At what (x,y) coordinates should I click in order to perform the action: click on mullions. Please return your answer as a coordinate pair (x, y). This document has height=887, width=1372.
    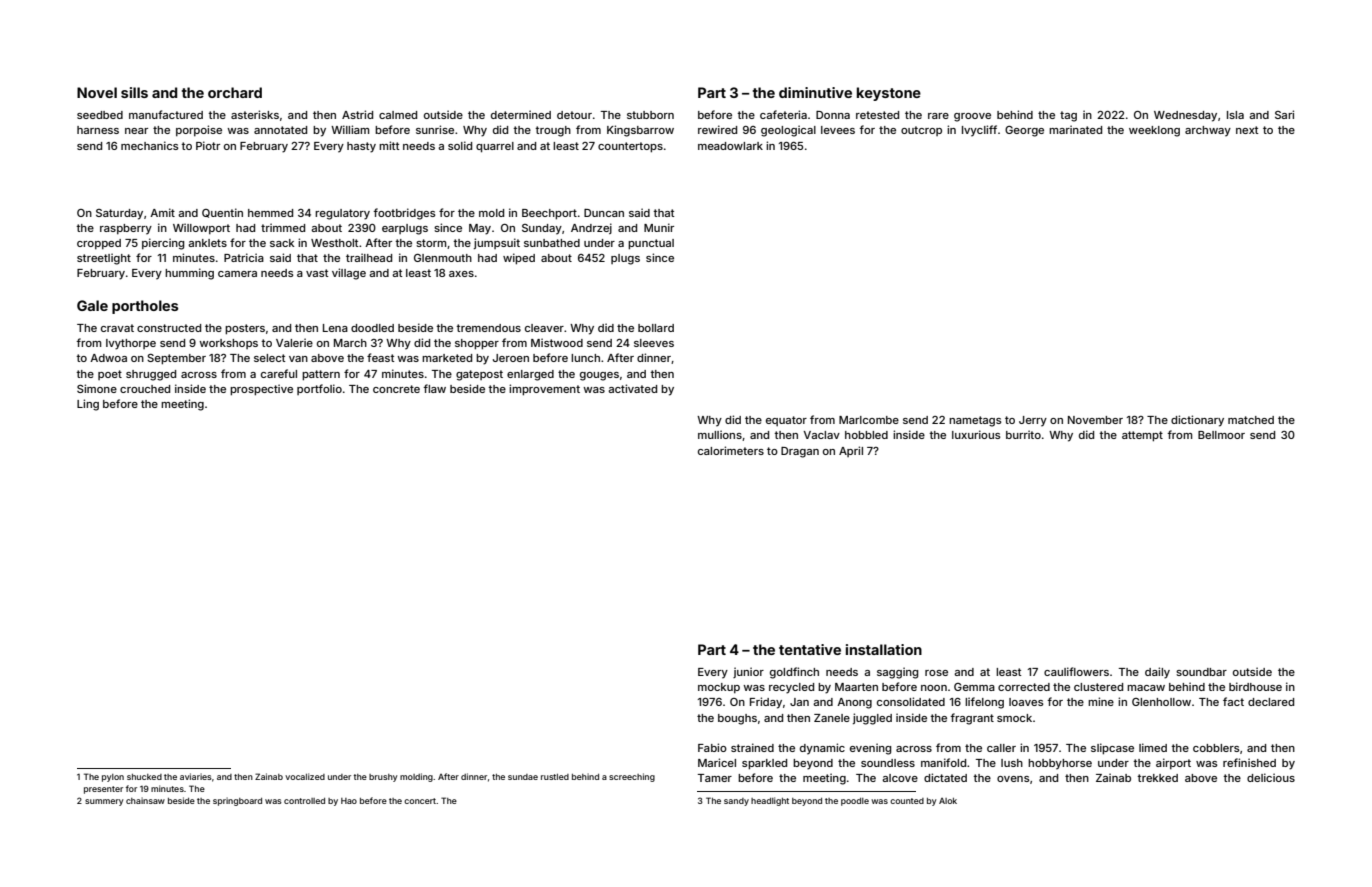
    Looking at the image, I should click on (720, 434).
